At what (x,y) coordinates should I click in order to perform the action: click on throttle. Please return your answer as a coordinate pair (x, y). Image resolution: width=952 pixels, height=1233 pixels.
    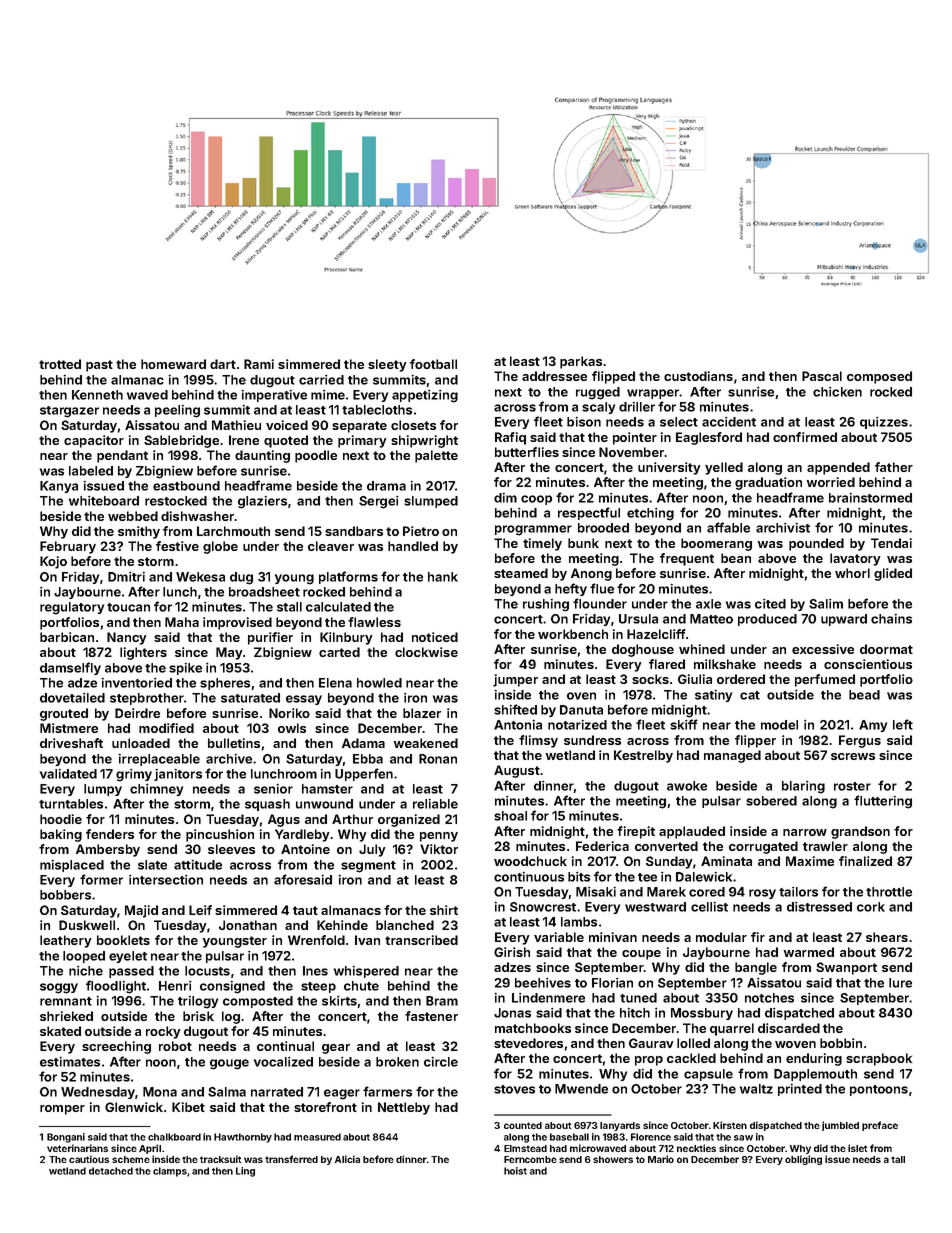
    Looking at the image, I should click on (889, 892).
